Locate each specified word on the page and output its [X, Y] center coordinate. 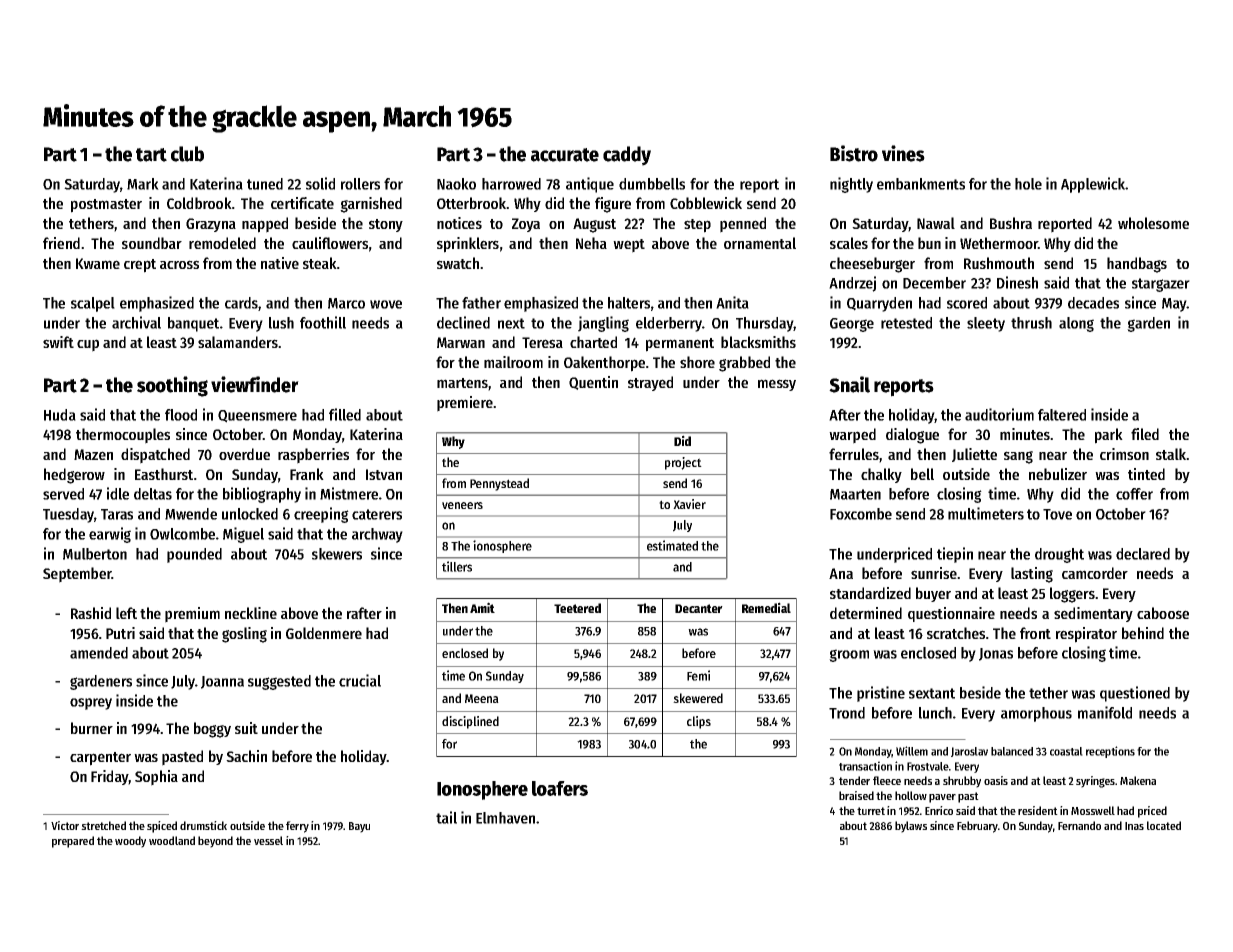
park [1109, 436]
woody [130, 842]
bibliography [262, 495]
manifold [1105, 712]
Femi [698, 675]
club [187, 154]
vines [903, 153]
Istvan [384, 474]
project [683, 463]
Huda [60, 415]
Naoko [456, 184]
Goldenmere [324, 633]
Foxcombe [861, 514]
